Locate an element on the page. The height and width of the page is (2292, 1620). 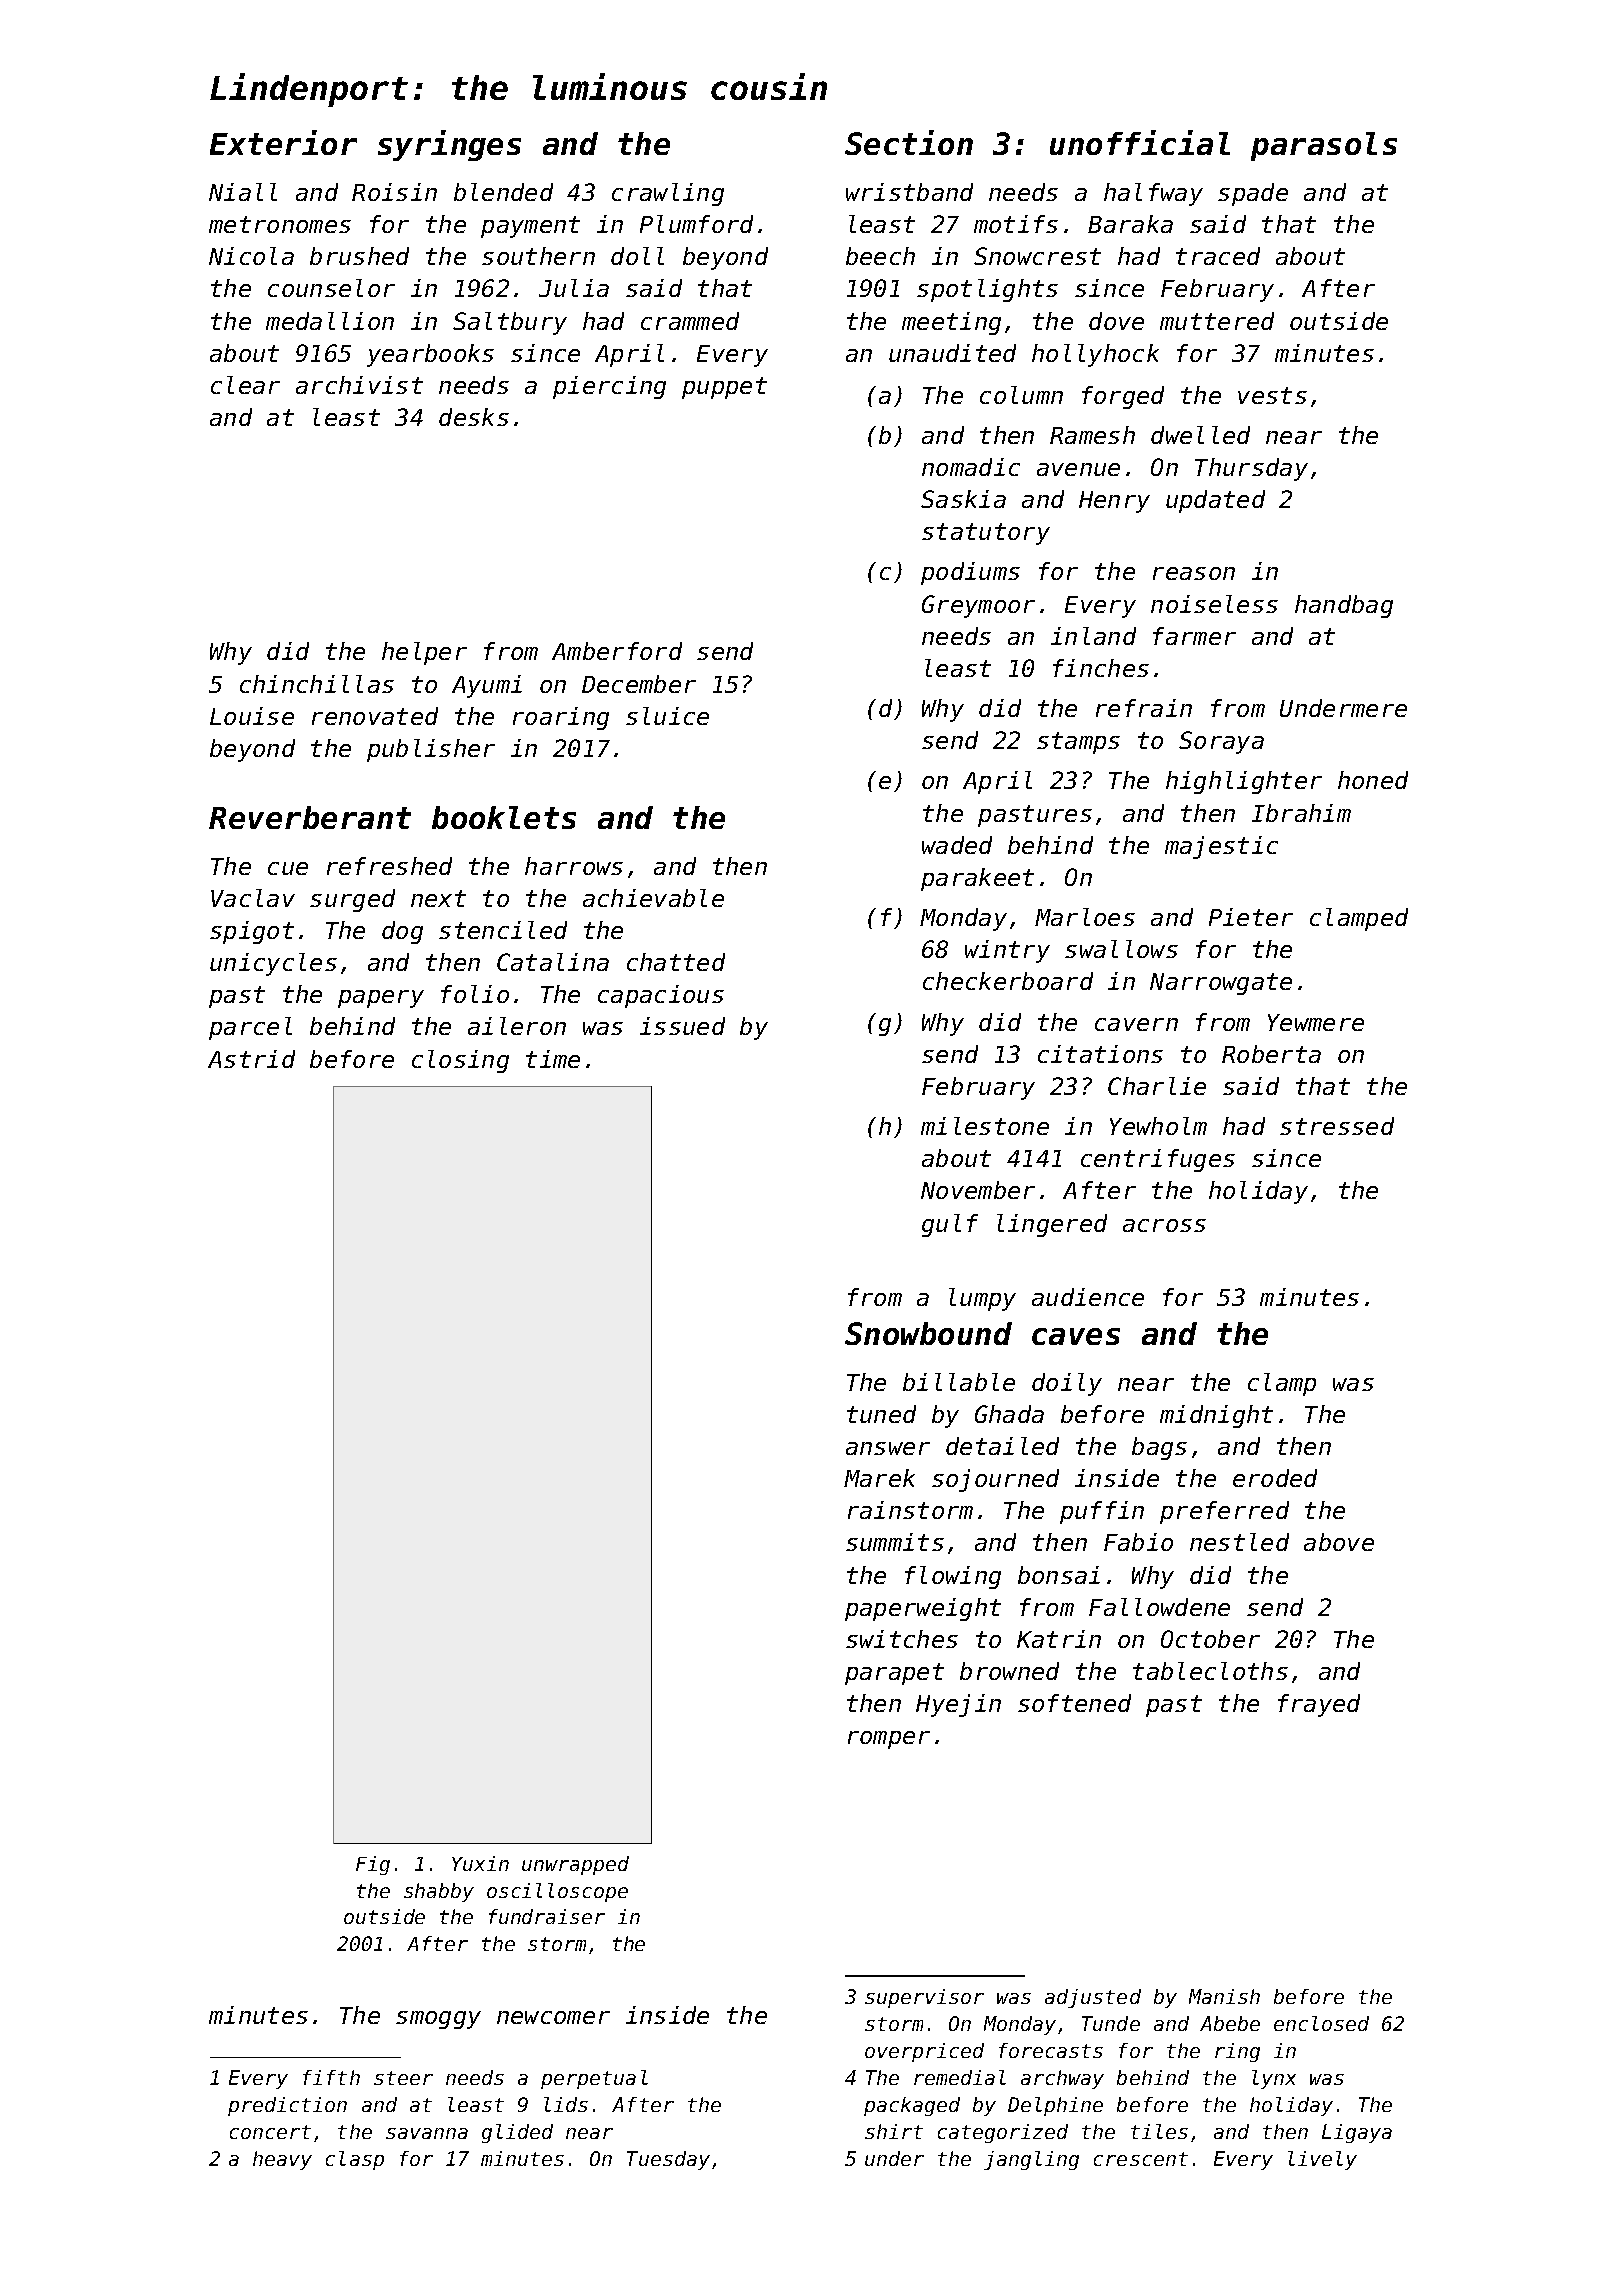
blended is located at coordinates (503, 192).
